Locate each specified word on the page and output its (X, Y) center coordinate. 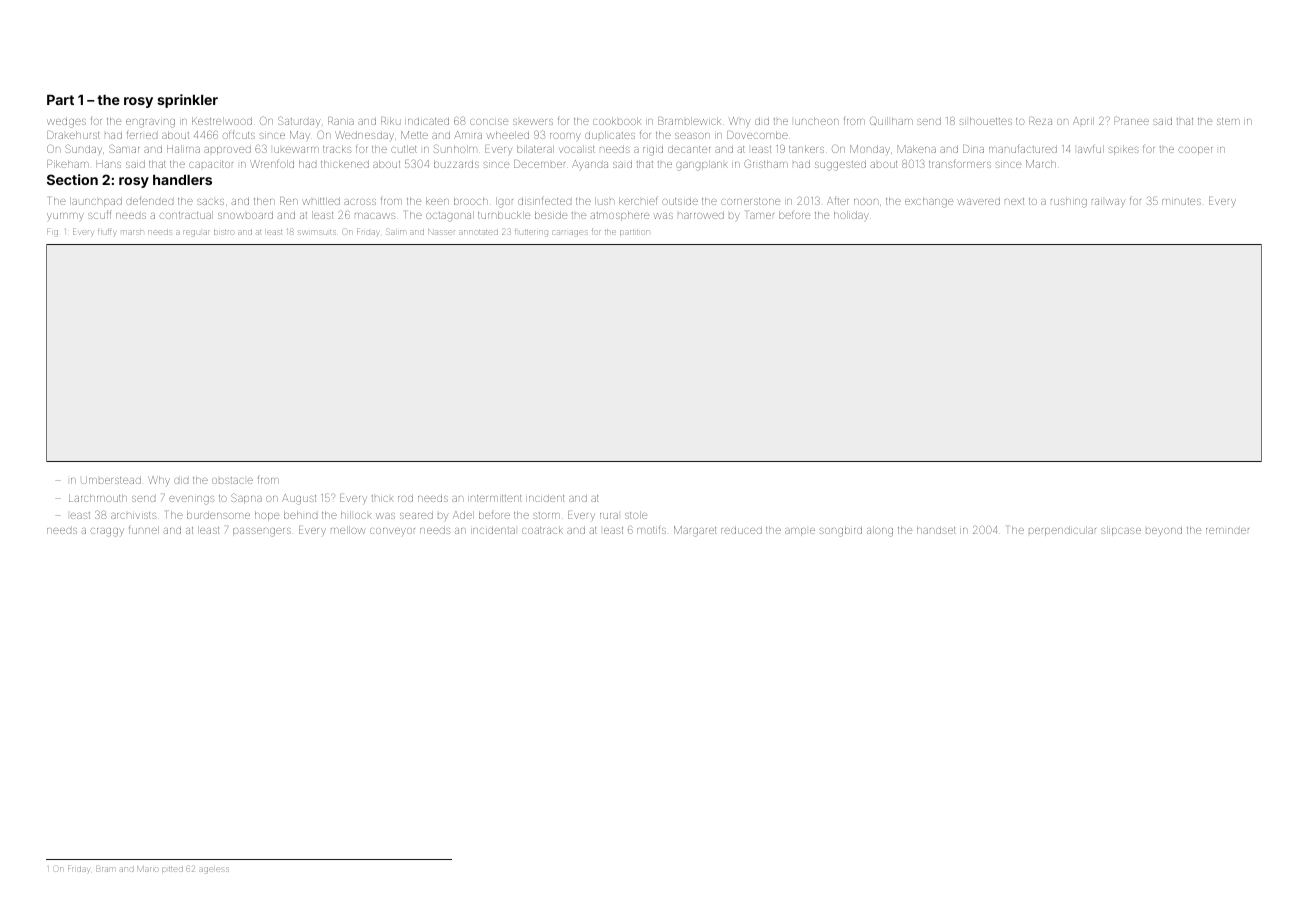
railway (1108, 203)
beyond (1164, 530)
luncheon (817, 121)
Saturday (299, 121)
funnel (144, 529)
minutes (1181, 201)
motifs (651, 529)
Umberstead (111, 480)
